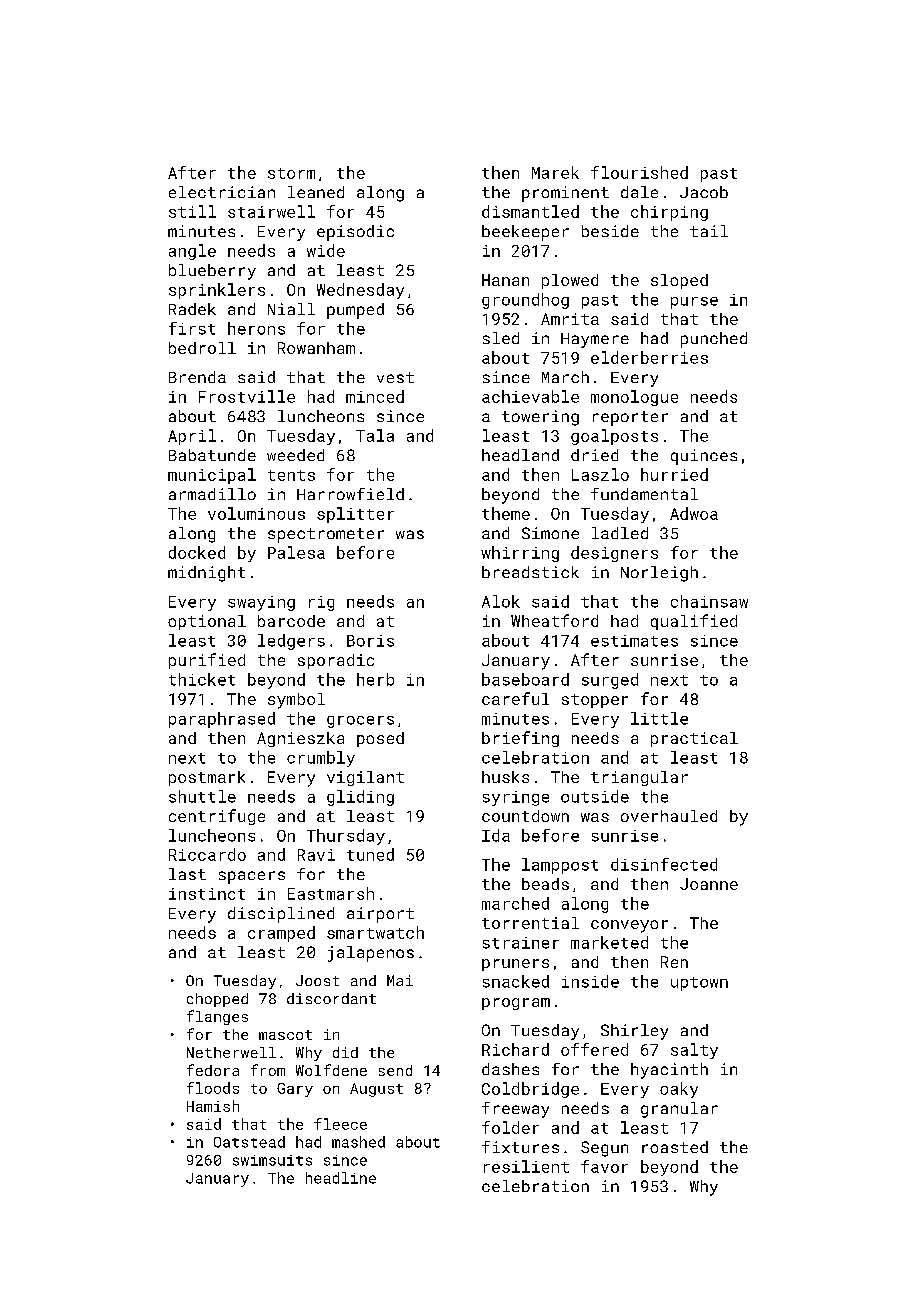 The height and width of the image is (1311, 924). I want to click on midnight, so click(206, 574).
